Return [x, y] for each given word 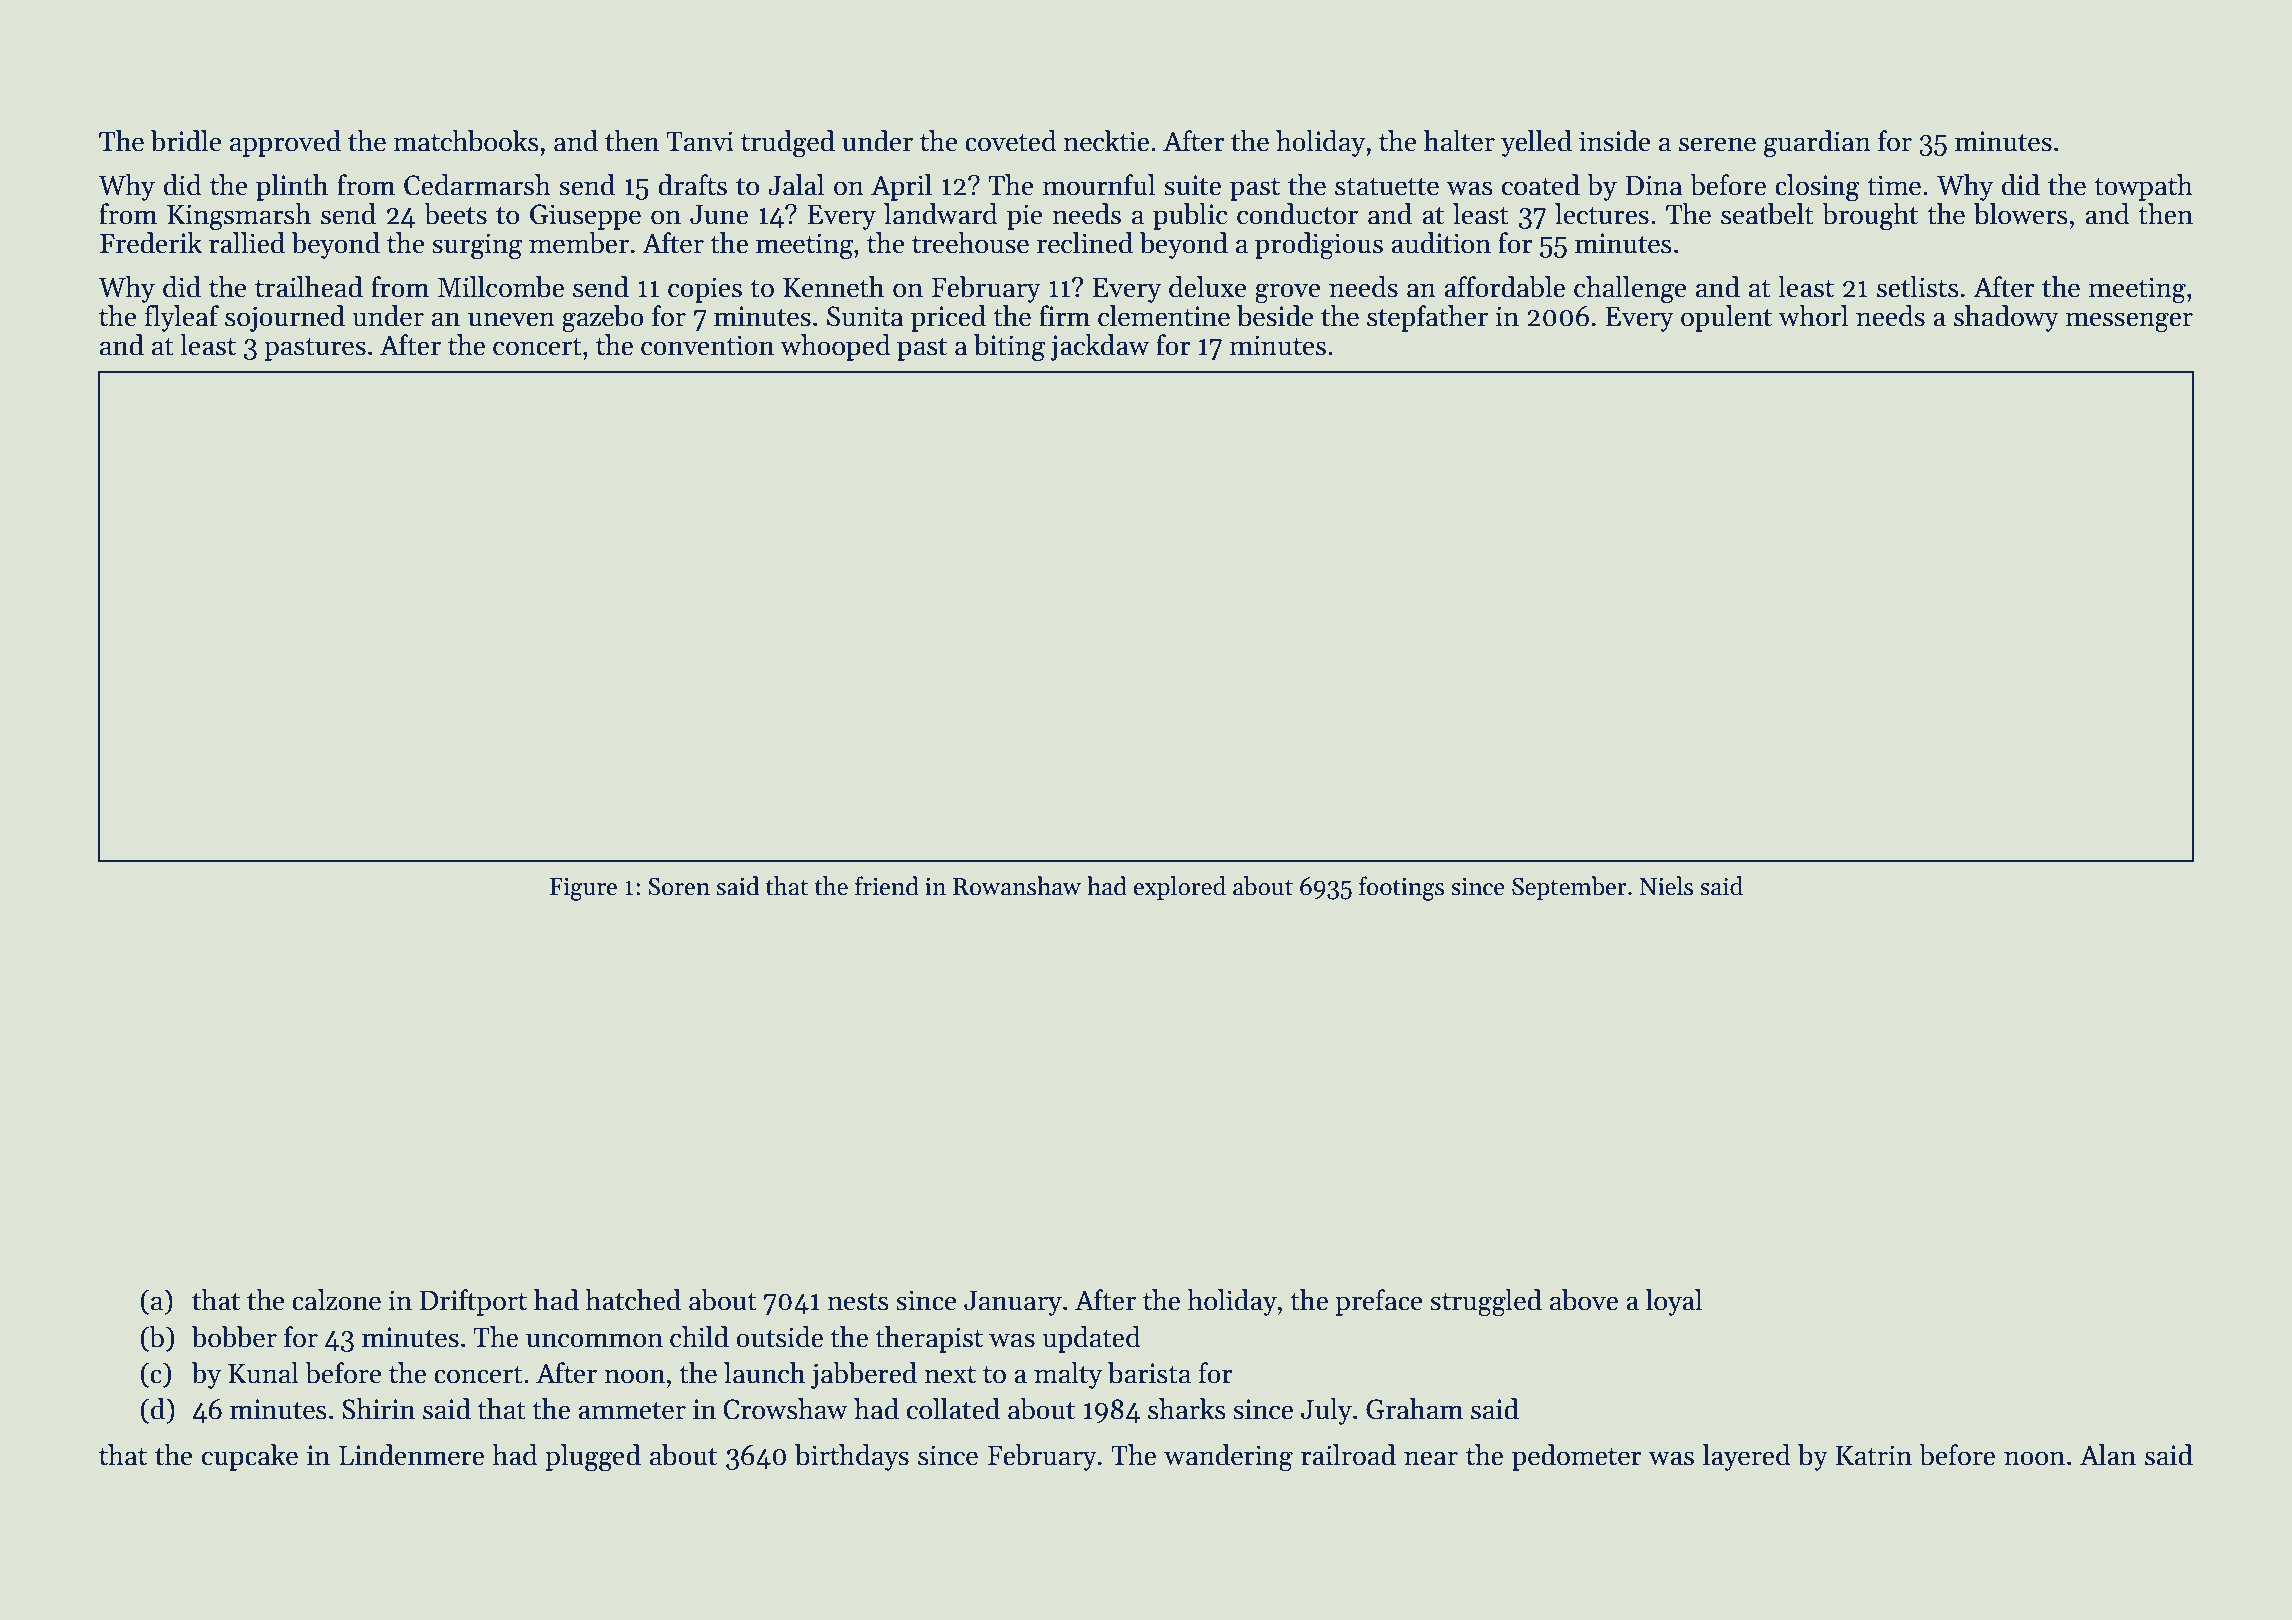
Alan [2108, 1455]
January [1013, 1303]
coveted [1011, 141]
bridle [186, 141]
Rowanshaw [1017, 886]
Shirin [378, 1409]
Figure [583, 889]
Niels [1666, 886]
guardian [1817, 144]
